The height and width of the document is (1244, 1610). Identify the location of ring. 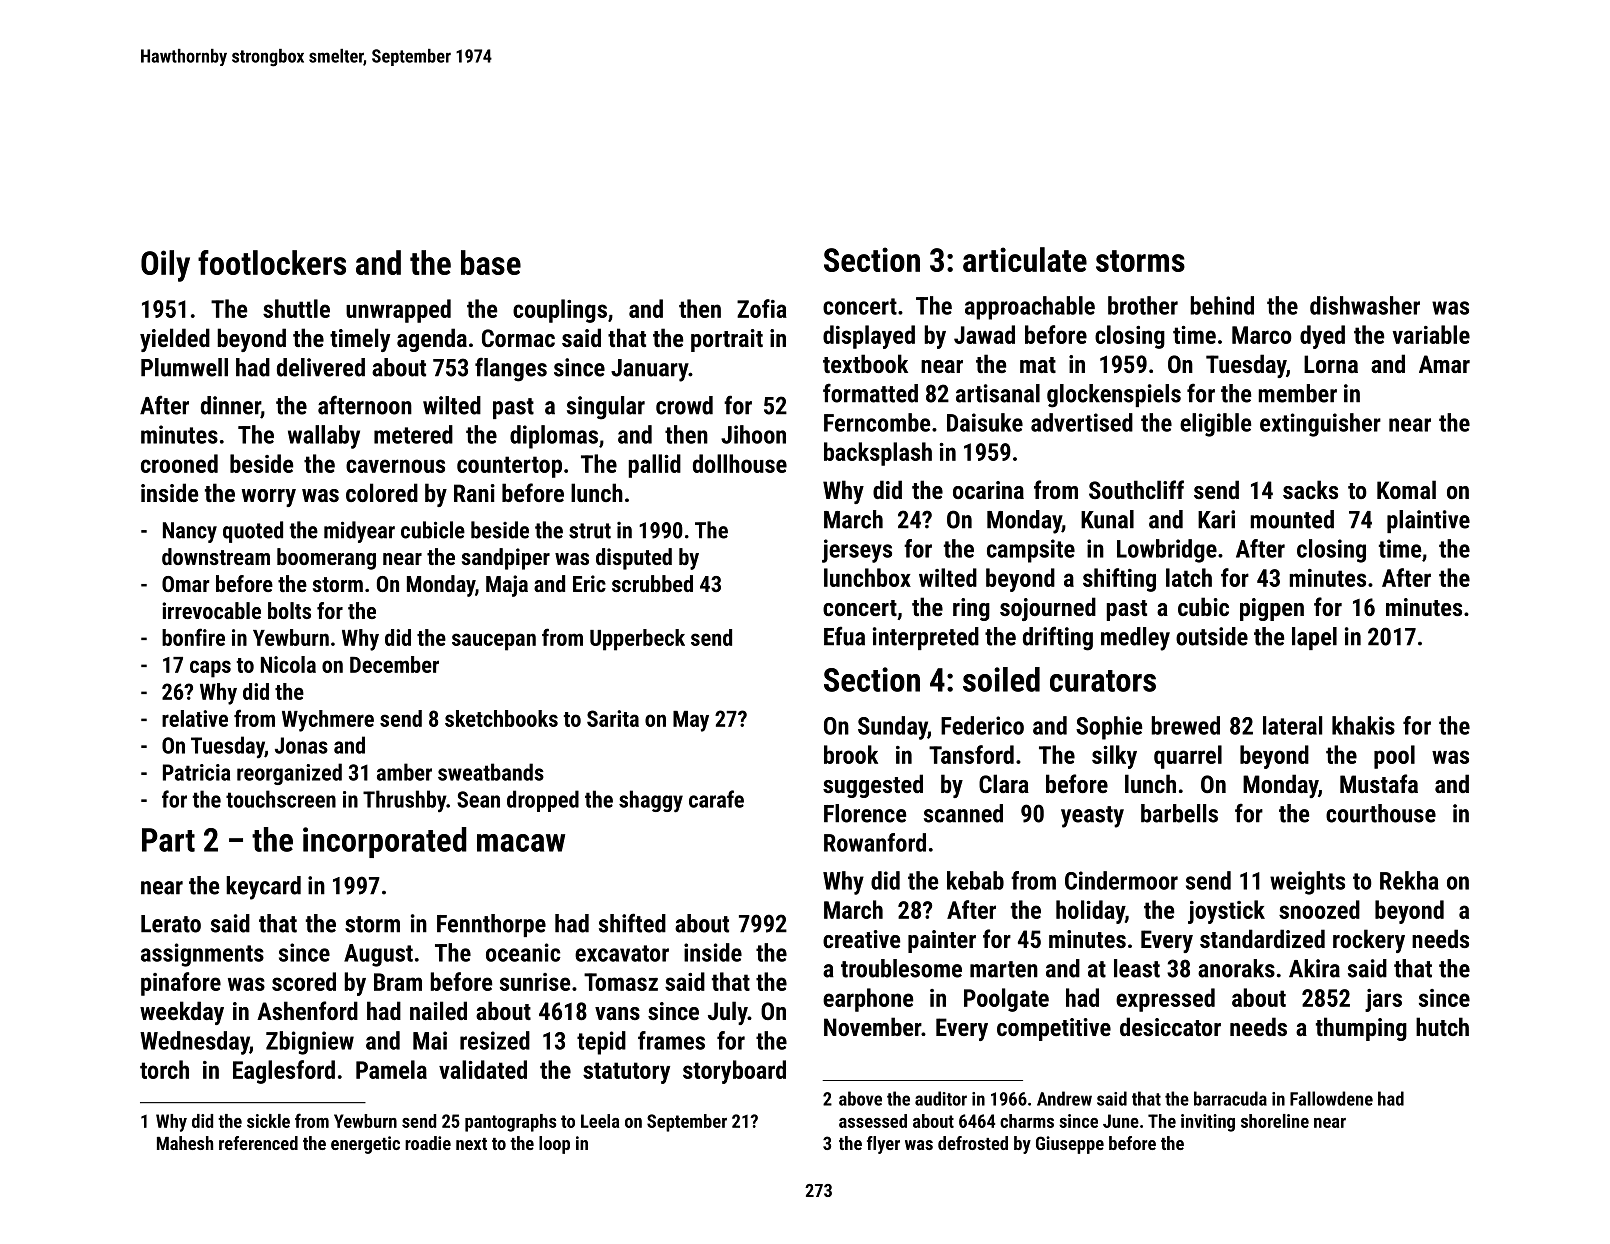
(971, 609).
